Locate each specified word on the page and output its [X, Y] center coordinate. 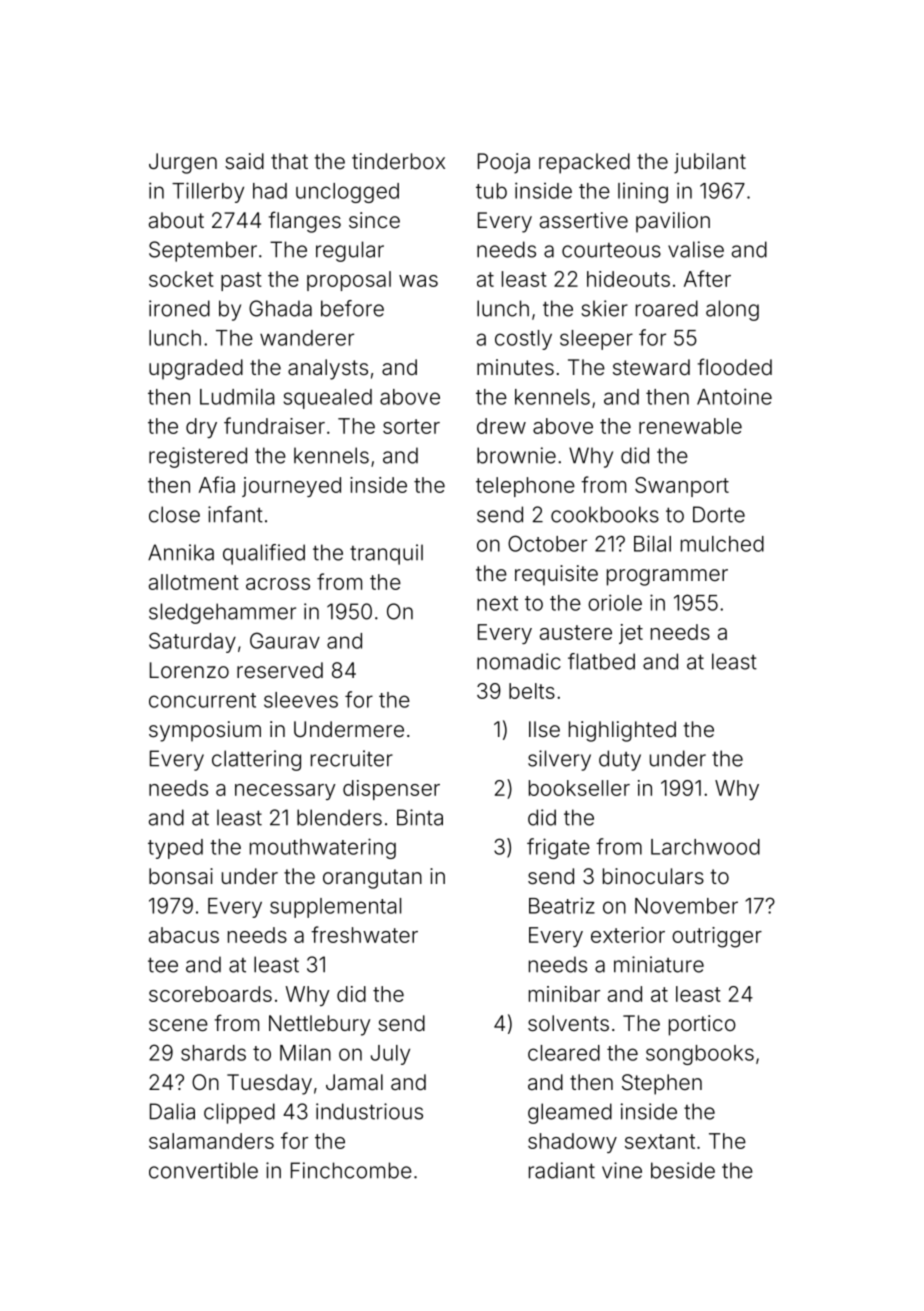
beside [683, 1170]
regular [350, 251]
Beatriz [562, 905]
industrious [369, 1111]
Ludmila [237, 396]
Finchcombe [351, 1170]
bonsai [181, 876]
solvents [568, 1023]
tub [491, 191]
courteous [611, 250]
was [418, 281]
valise [696, 249]
